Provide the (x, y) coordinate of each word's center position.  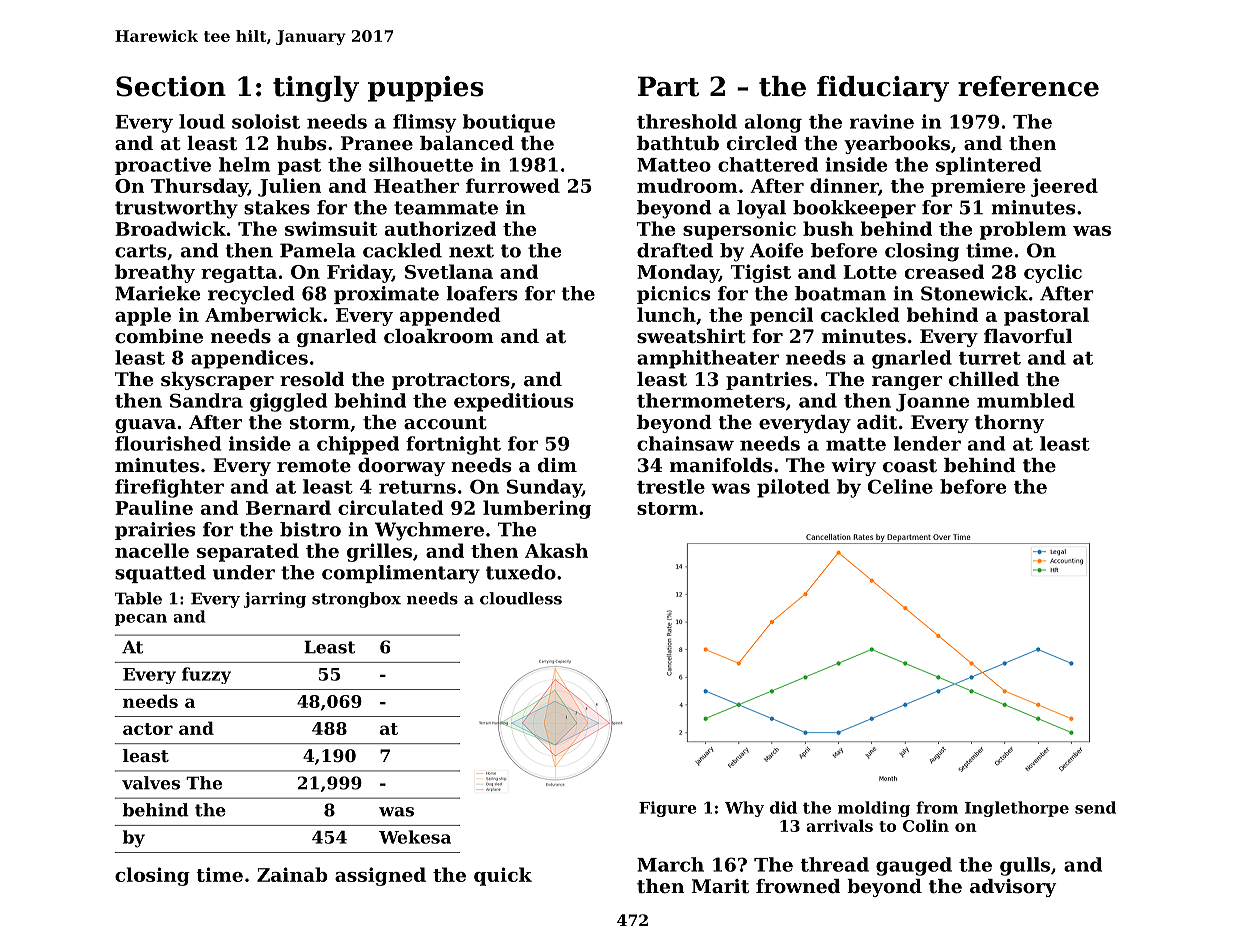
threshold (687, 121)
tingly (316, 89)
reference (1028, 86)
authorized (440, 228)
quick (503, 876)
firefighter (169, 488)
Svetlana (449, 271)
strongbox (356, 600)
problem (1023, 230)
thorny (1009, 424)
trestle (671, 486)
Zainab (292, 874)
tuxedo (521, 572)
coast (910, 466)
